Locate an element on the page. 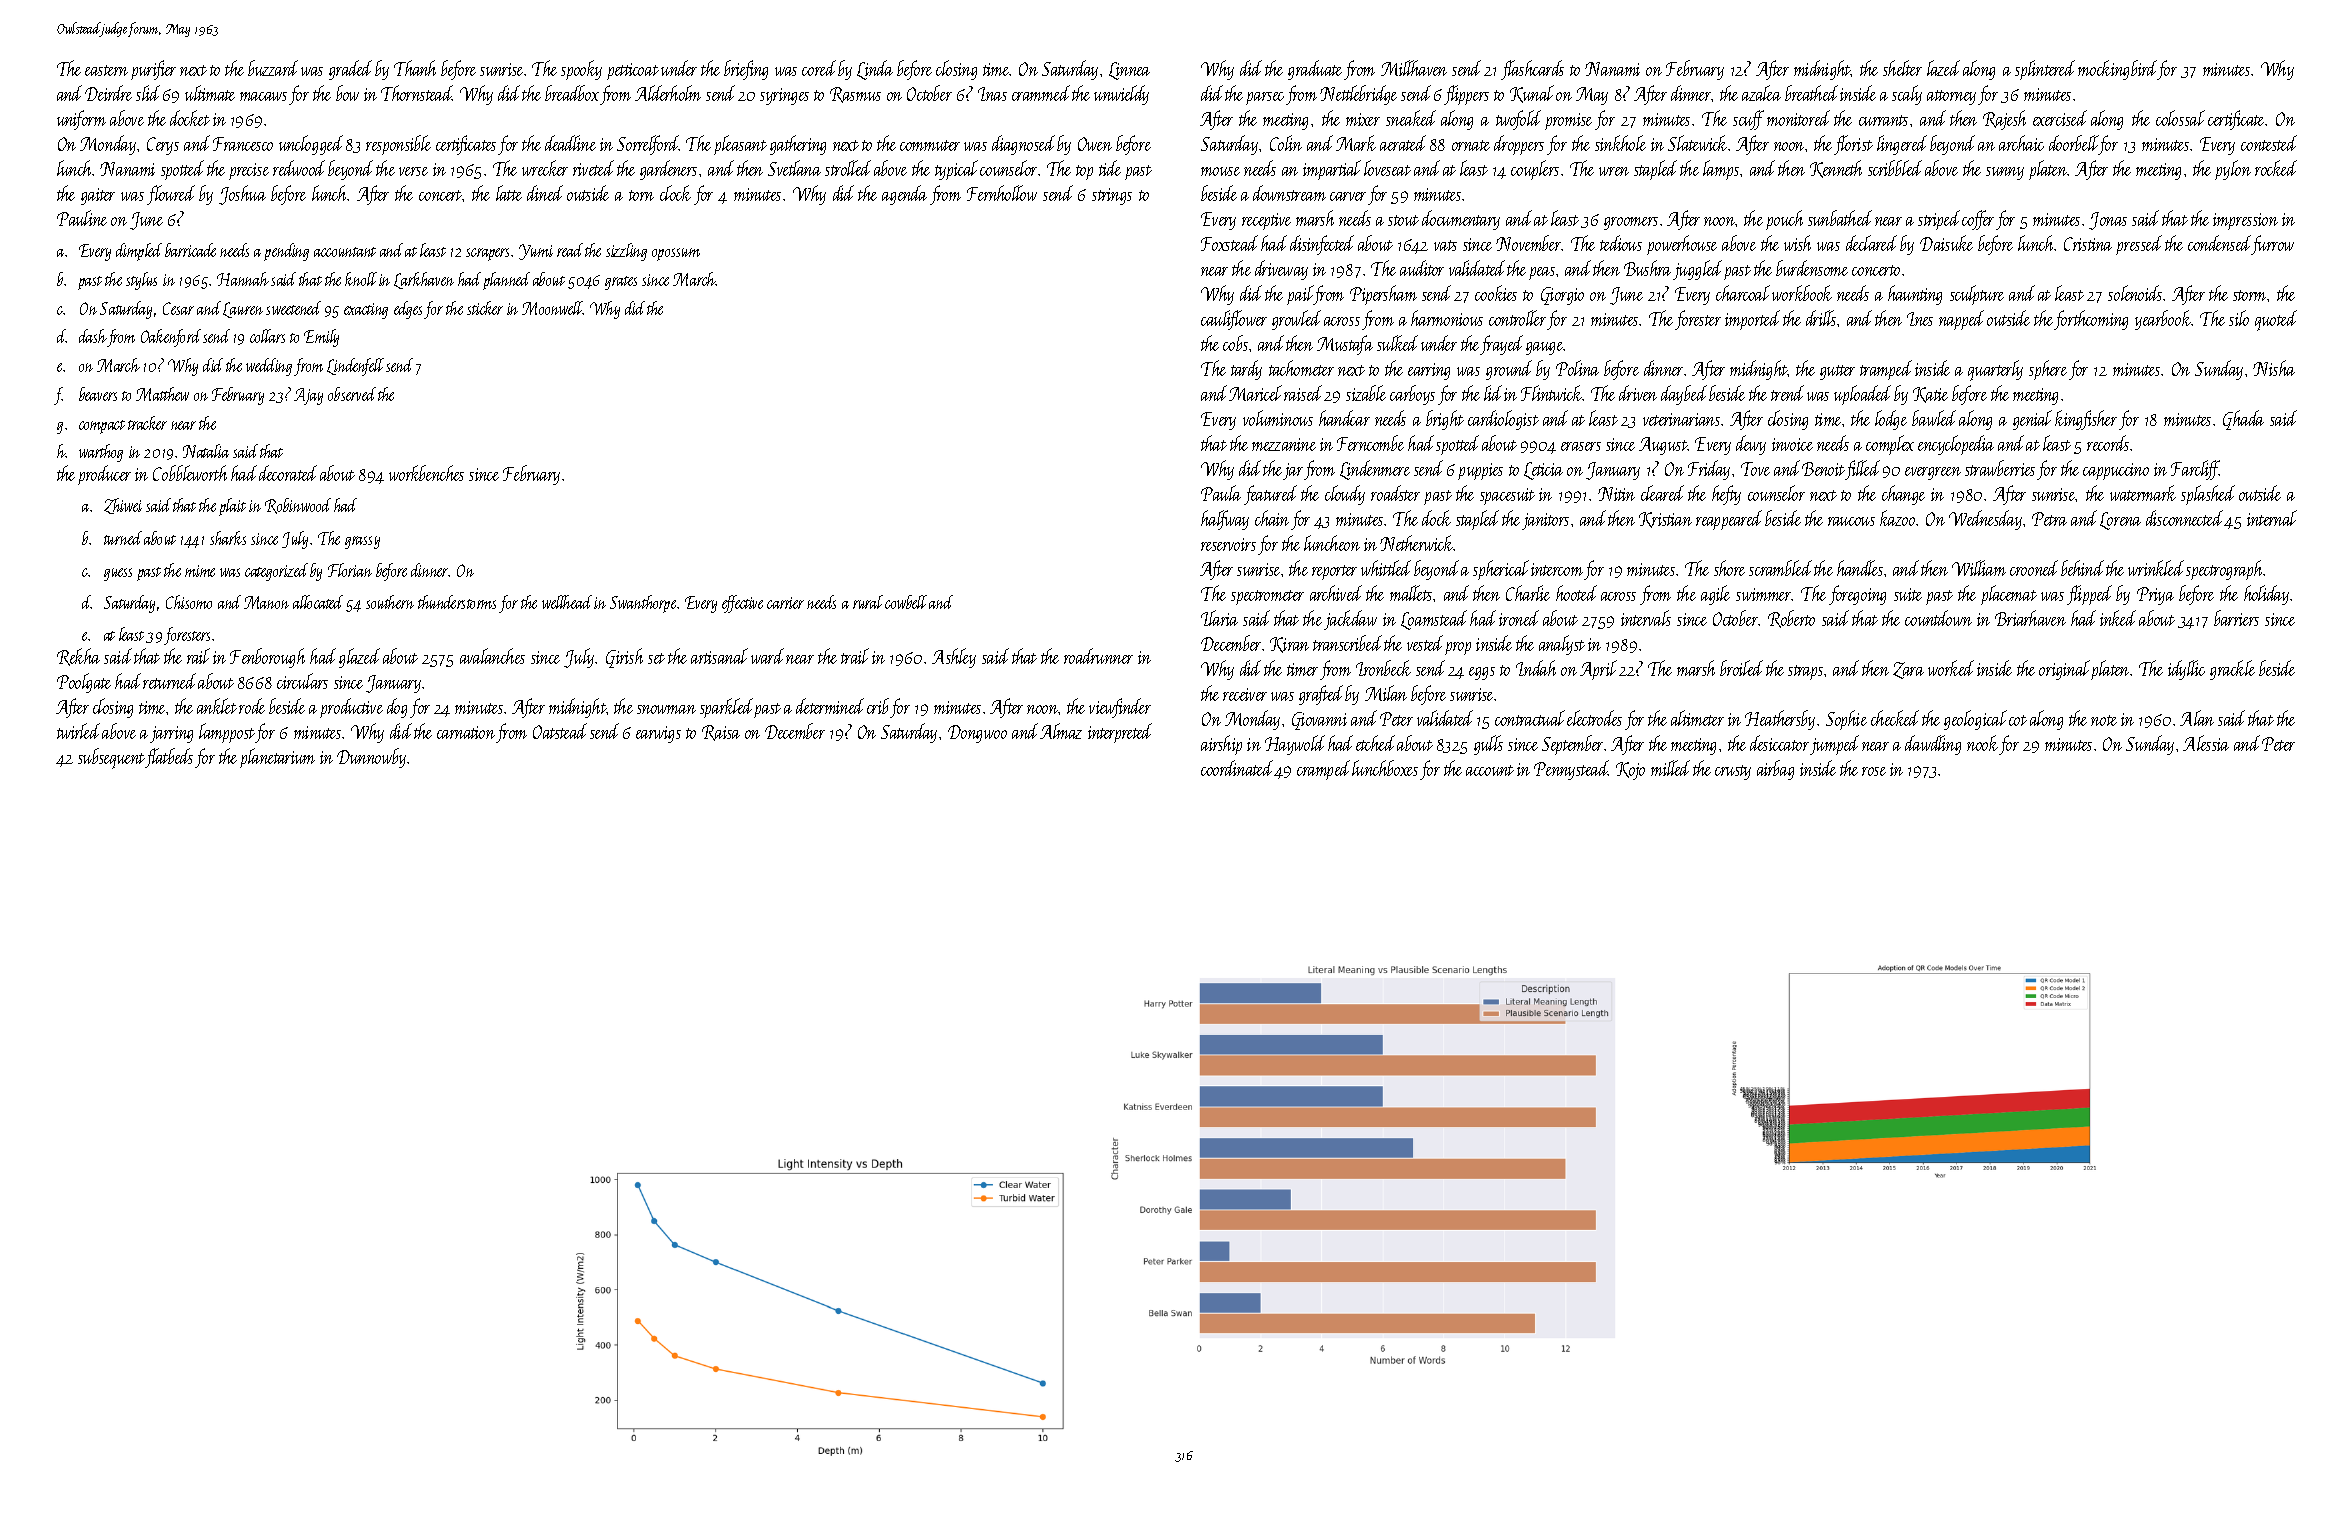 The width and height of the page is (2352, 1522). coordinated is located at coordinates (1237, 768).
